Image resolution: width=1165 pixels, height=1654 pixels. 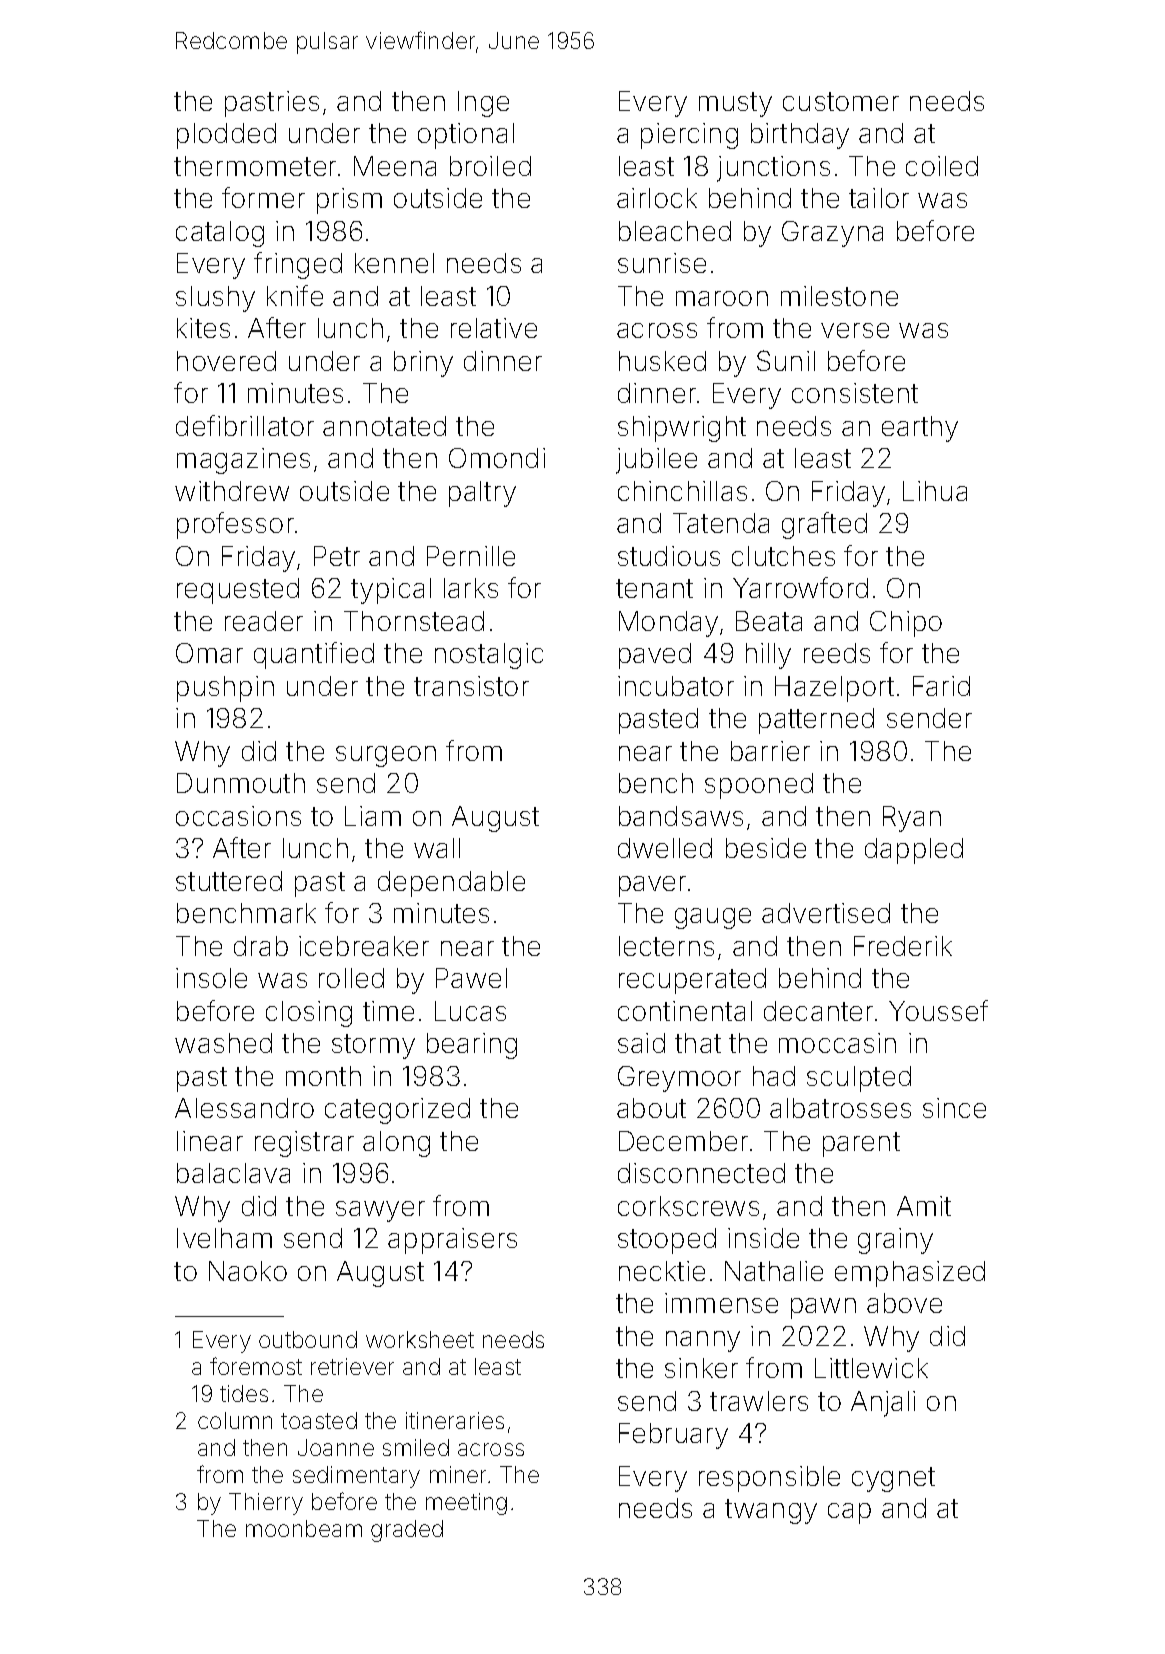 What do you see at coordinates (295, 295) in the screenshot?
I see `knife` at bounding box center [295, 295].
